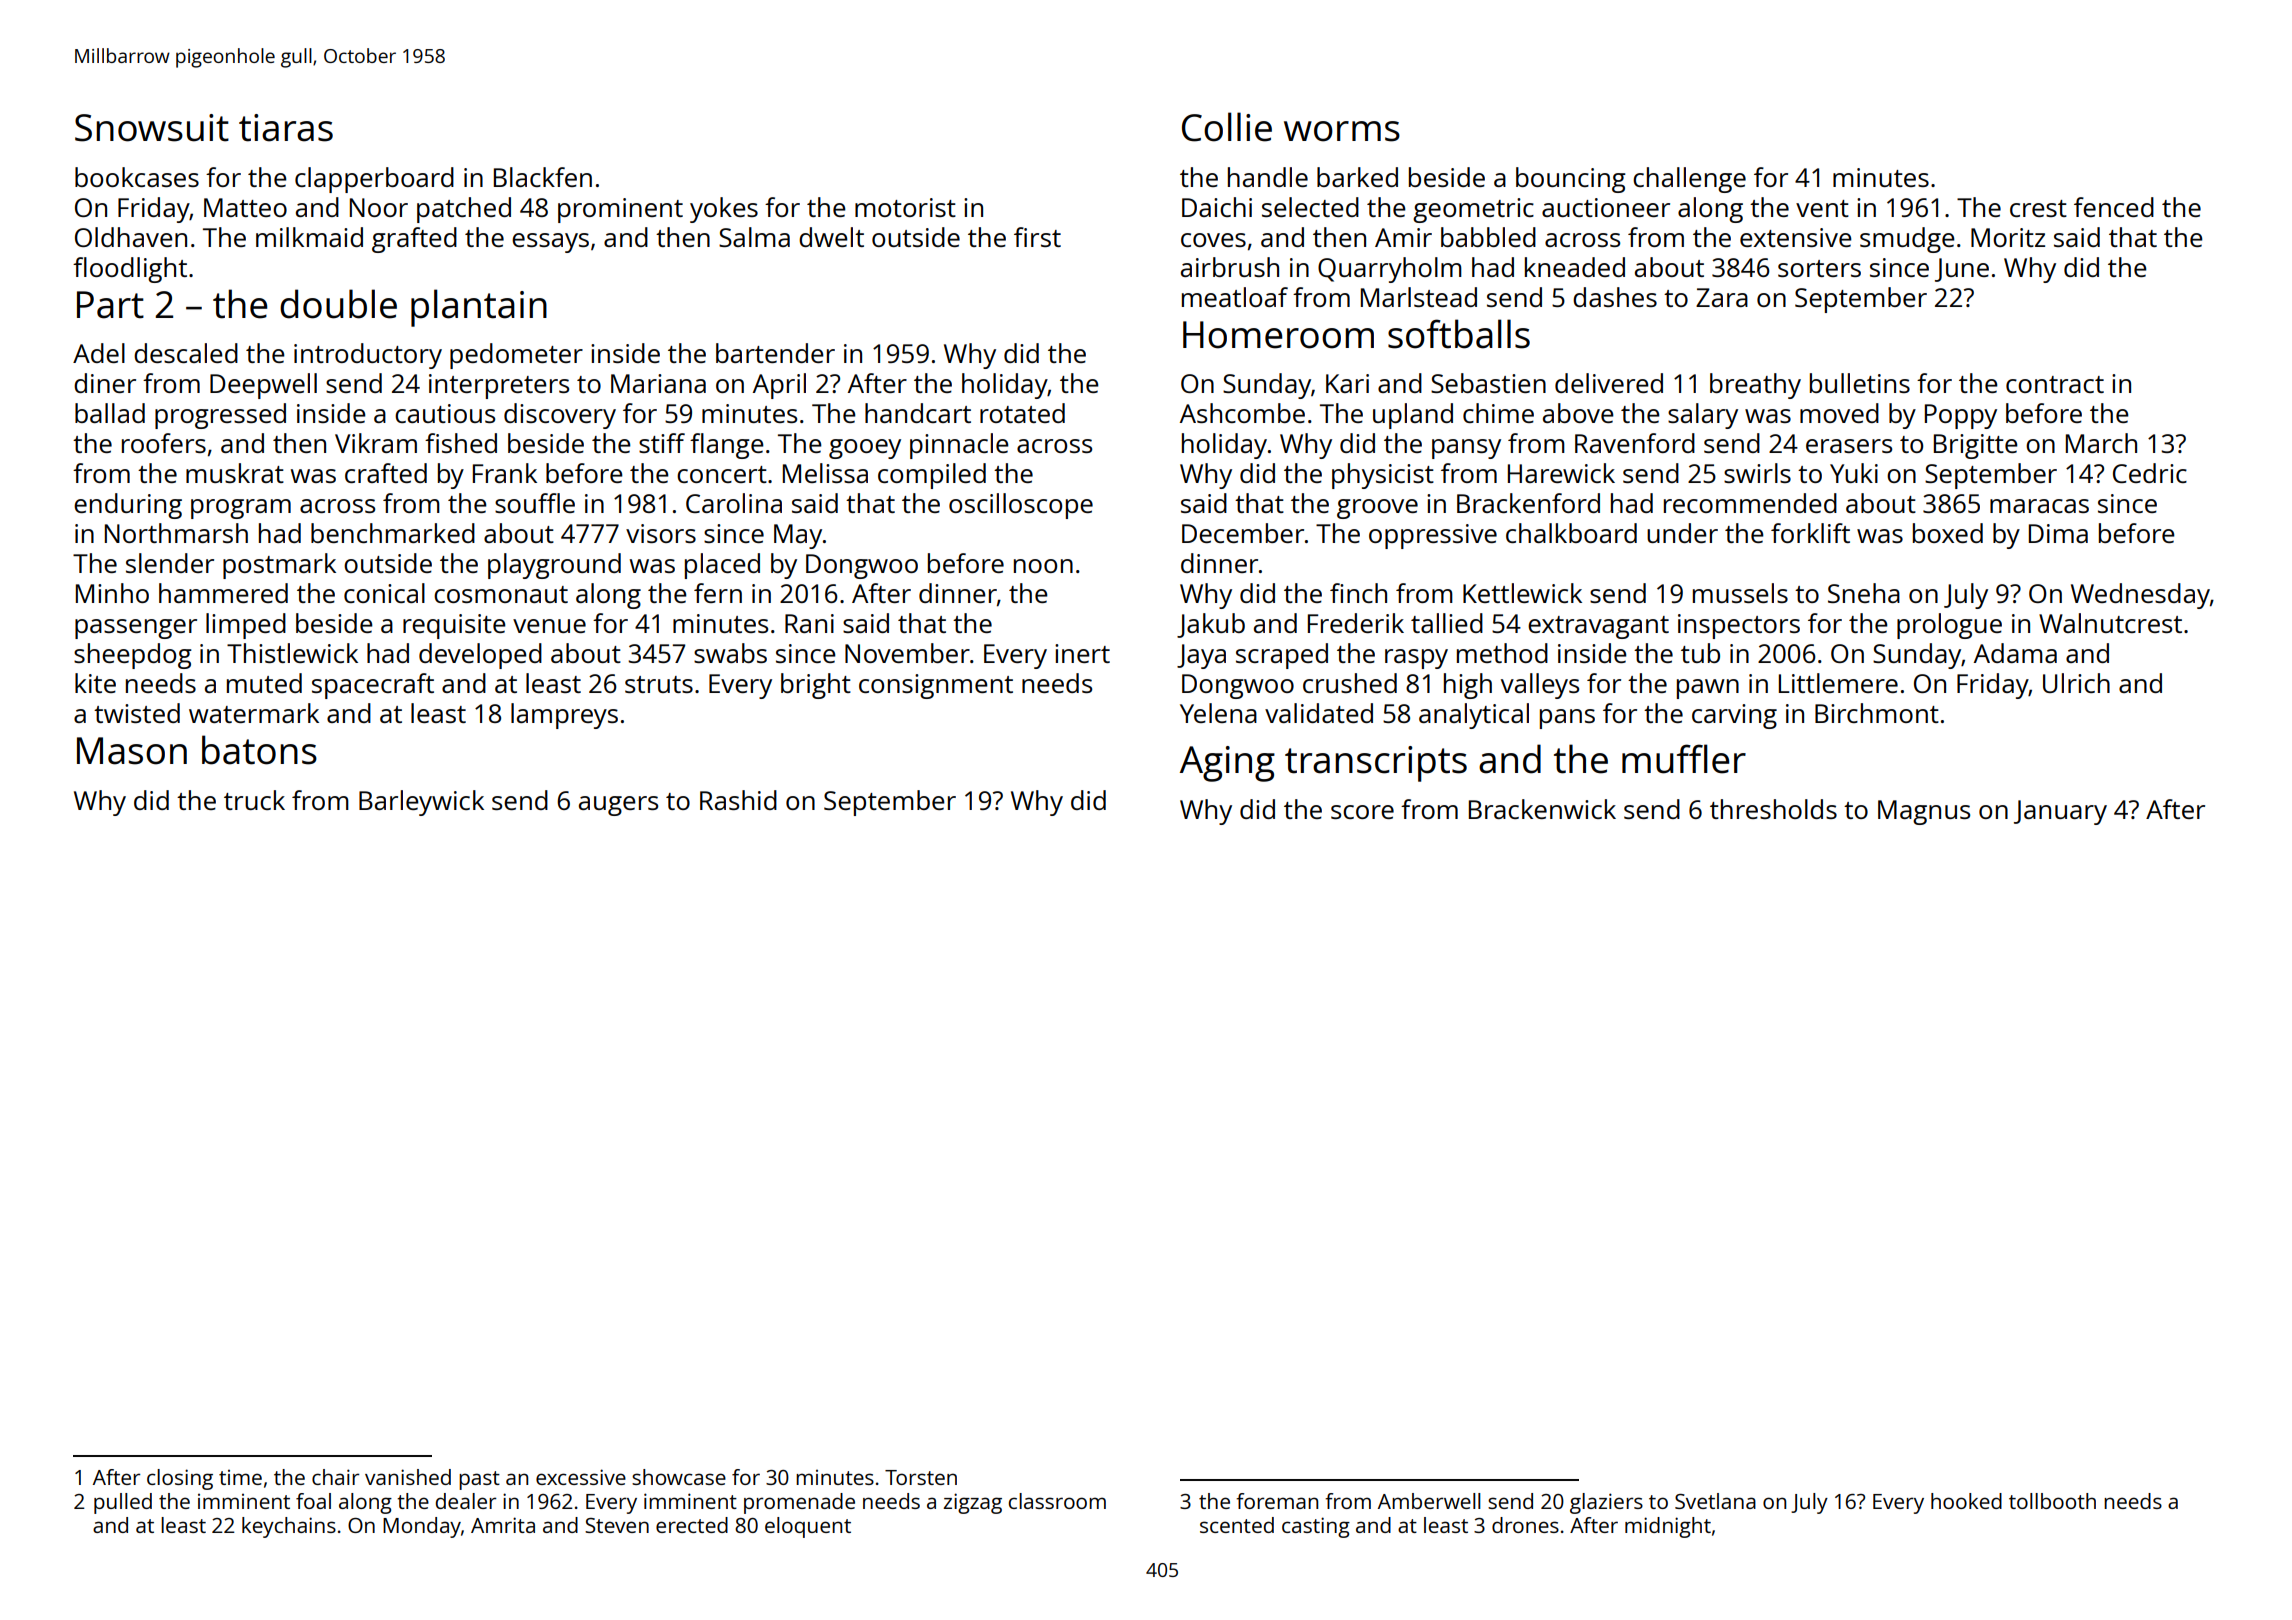 The width and height of the screenshot is (2292, 1620). Describe the element at coordinates (132, 751) in the screenshot. I see `Mason` at that location.
